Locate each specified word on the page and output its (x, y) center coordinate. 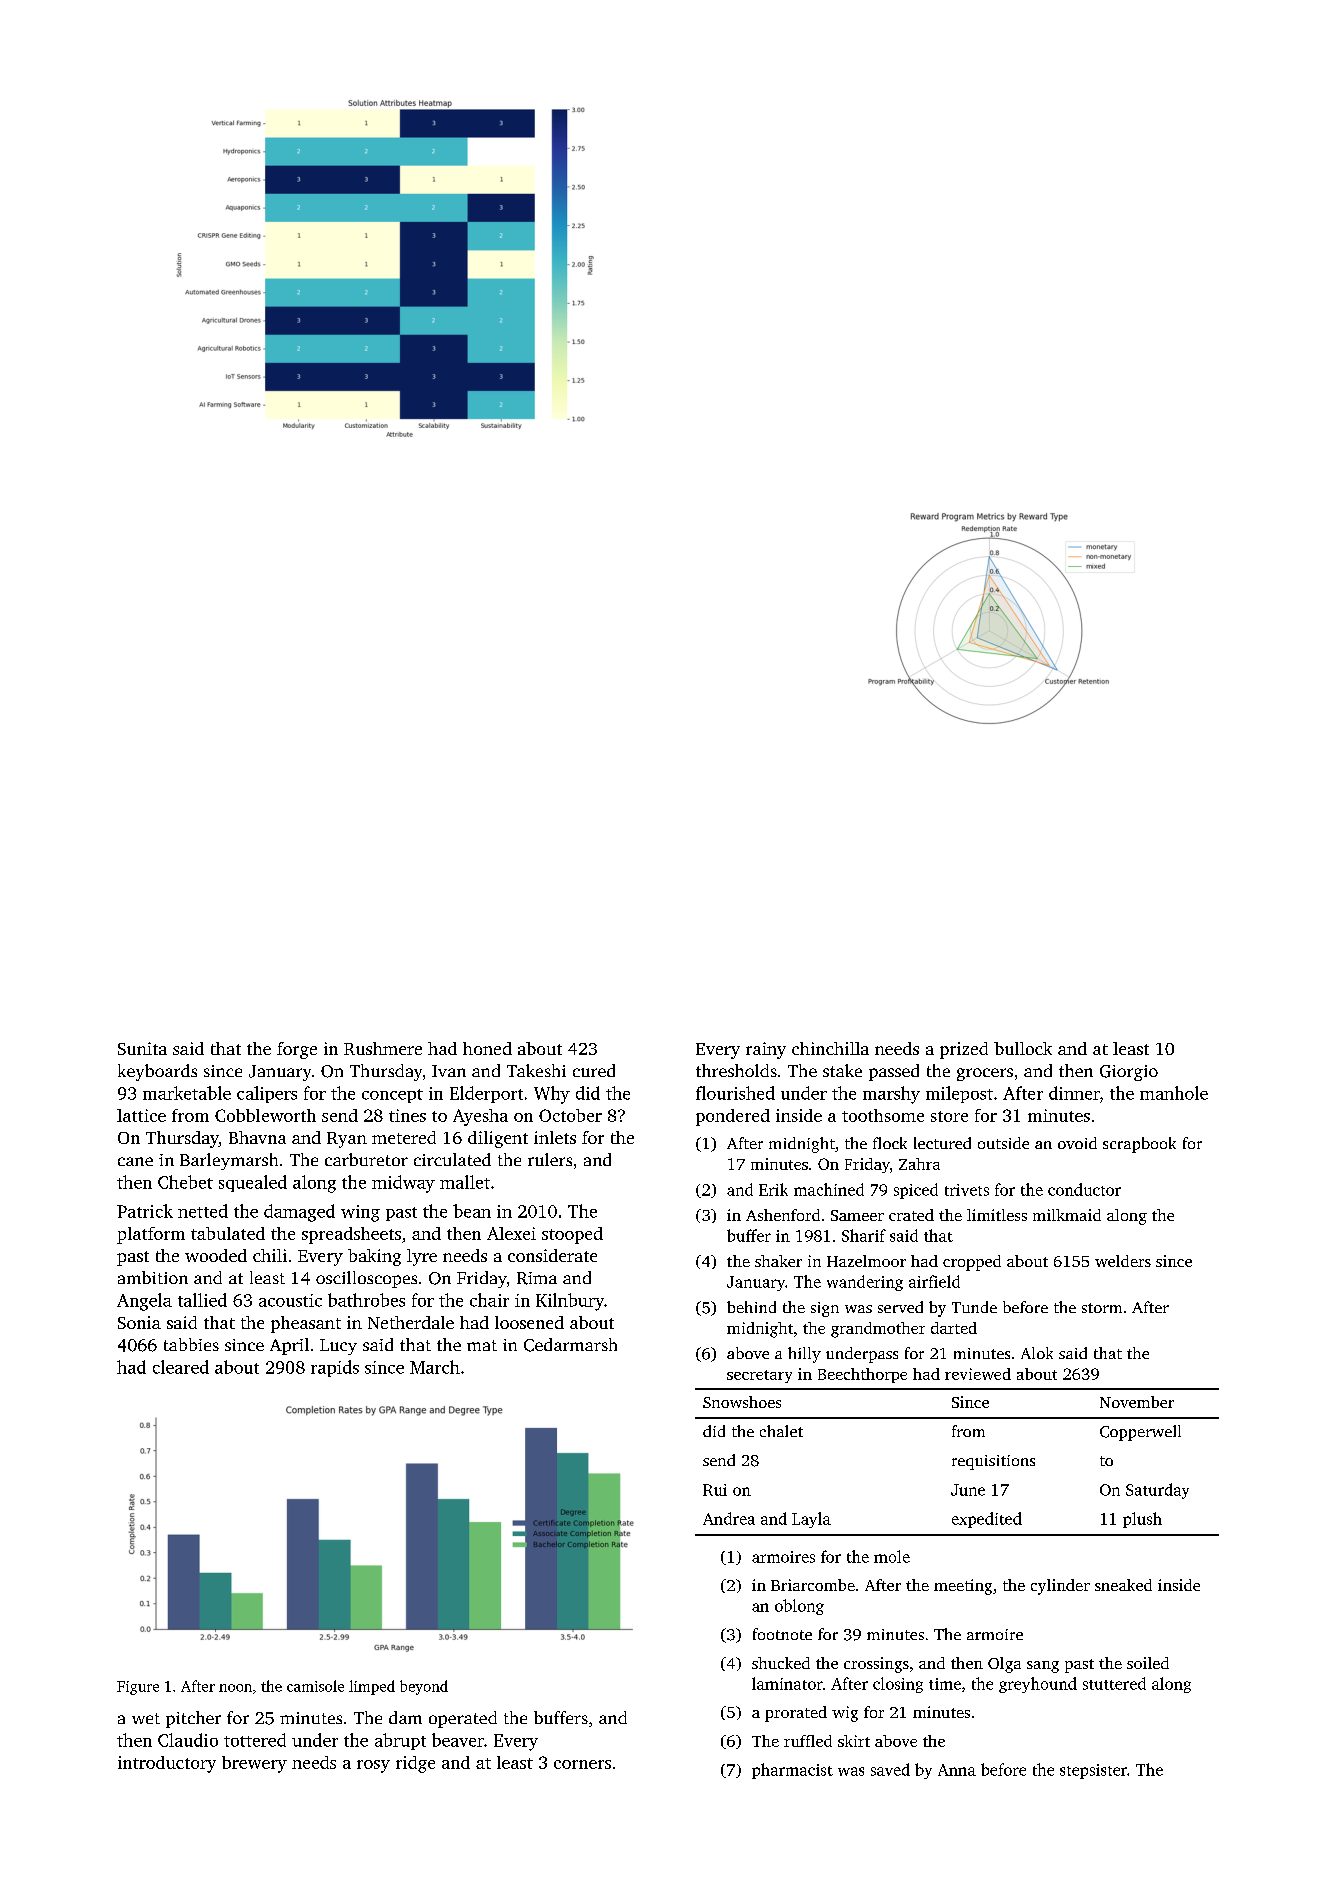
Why (552, 1095)
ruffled (808, 1741)
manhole (1174, 1093)
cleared (181, 1367)
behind (751, 1307)
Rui (715, 1490)
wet (146, 1718)
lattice (141, 1115)
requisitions (993, 1462)
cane (135, 1161)
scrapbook (1139, 1145)
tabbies (191, 1344)
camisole (315, 1686)
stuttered (1114, 1683)
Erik (773, 1189)
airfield (934, 1281)
